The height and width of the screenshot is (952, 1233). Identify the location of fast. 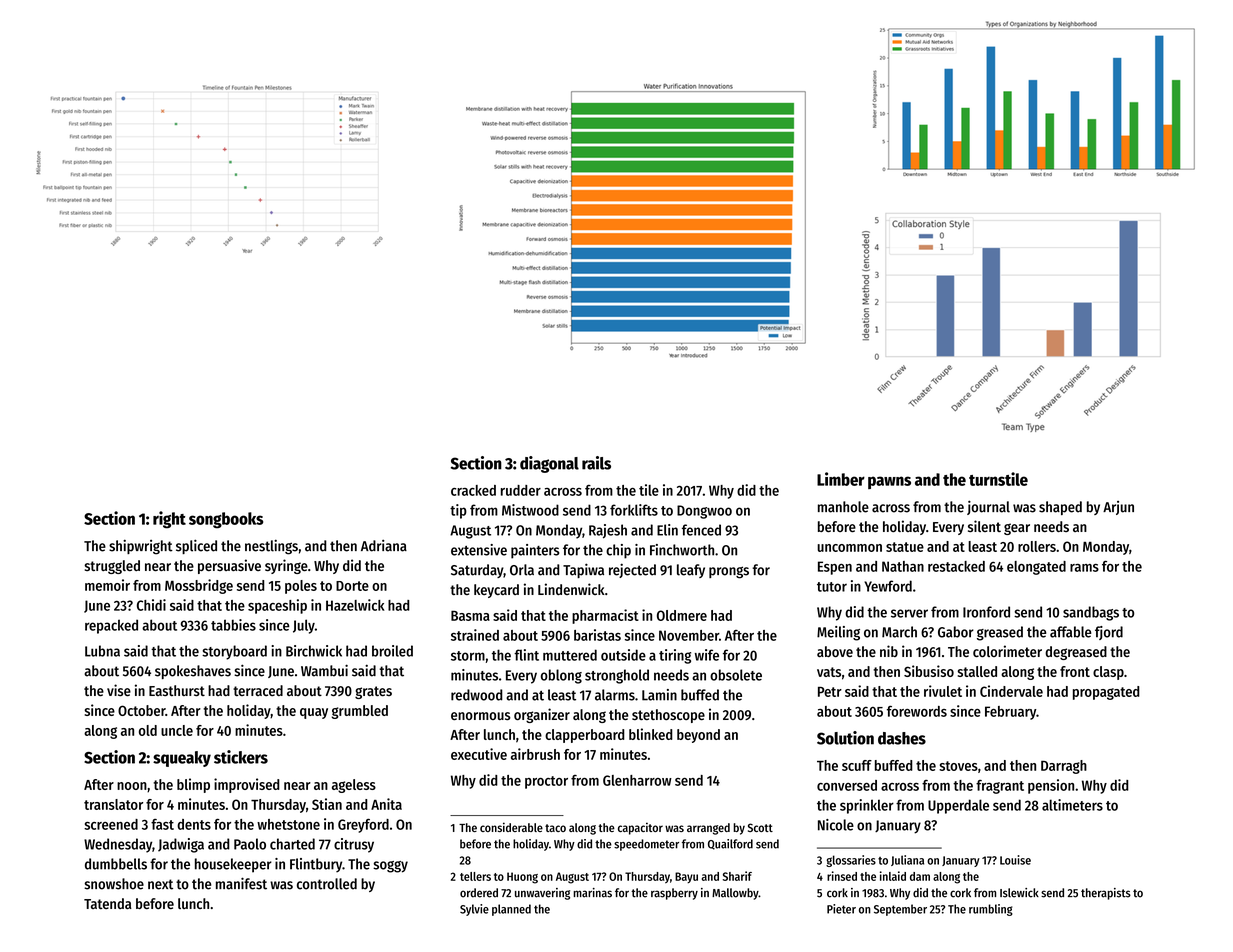
(162, 824).
